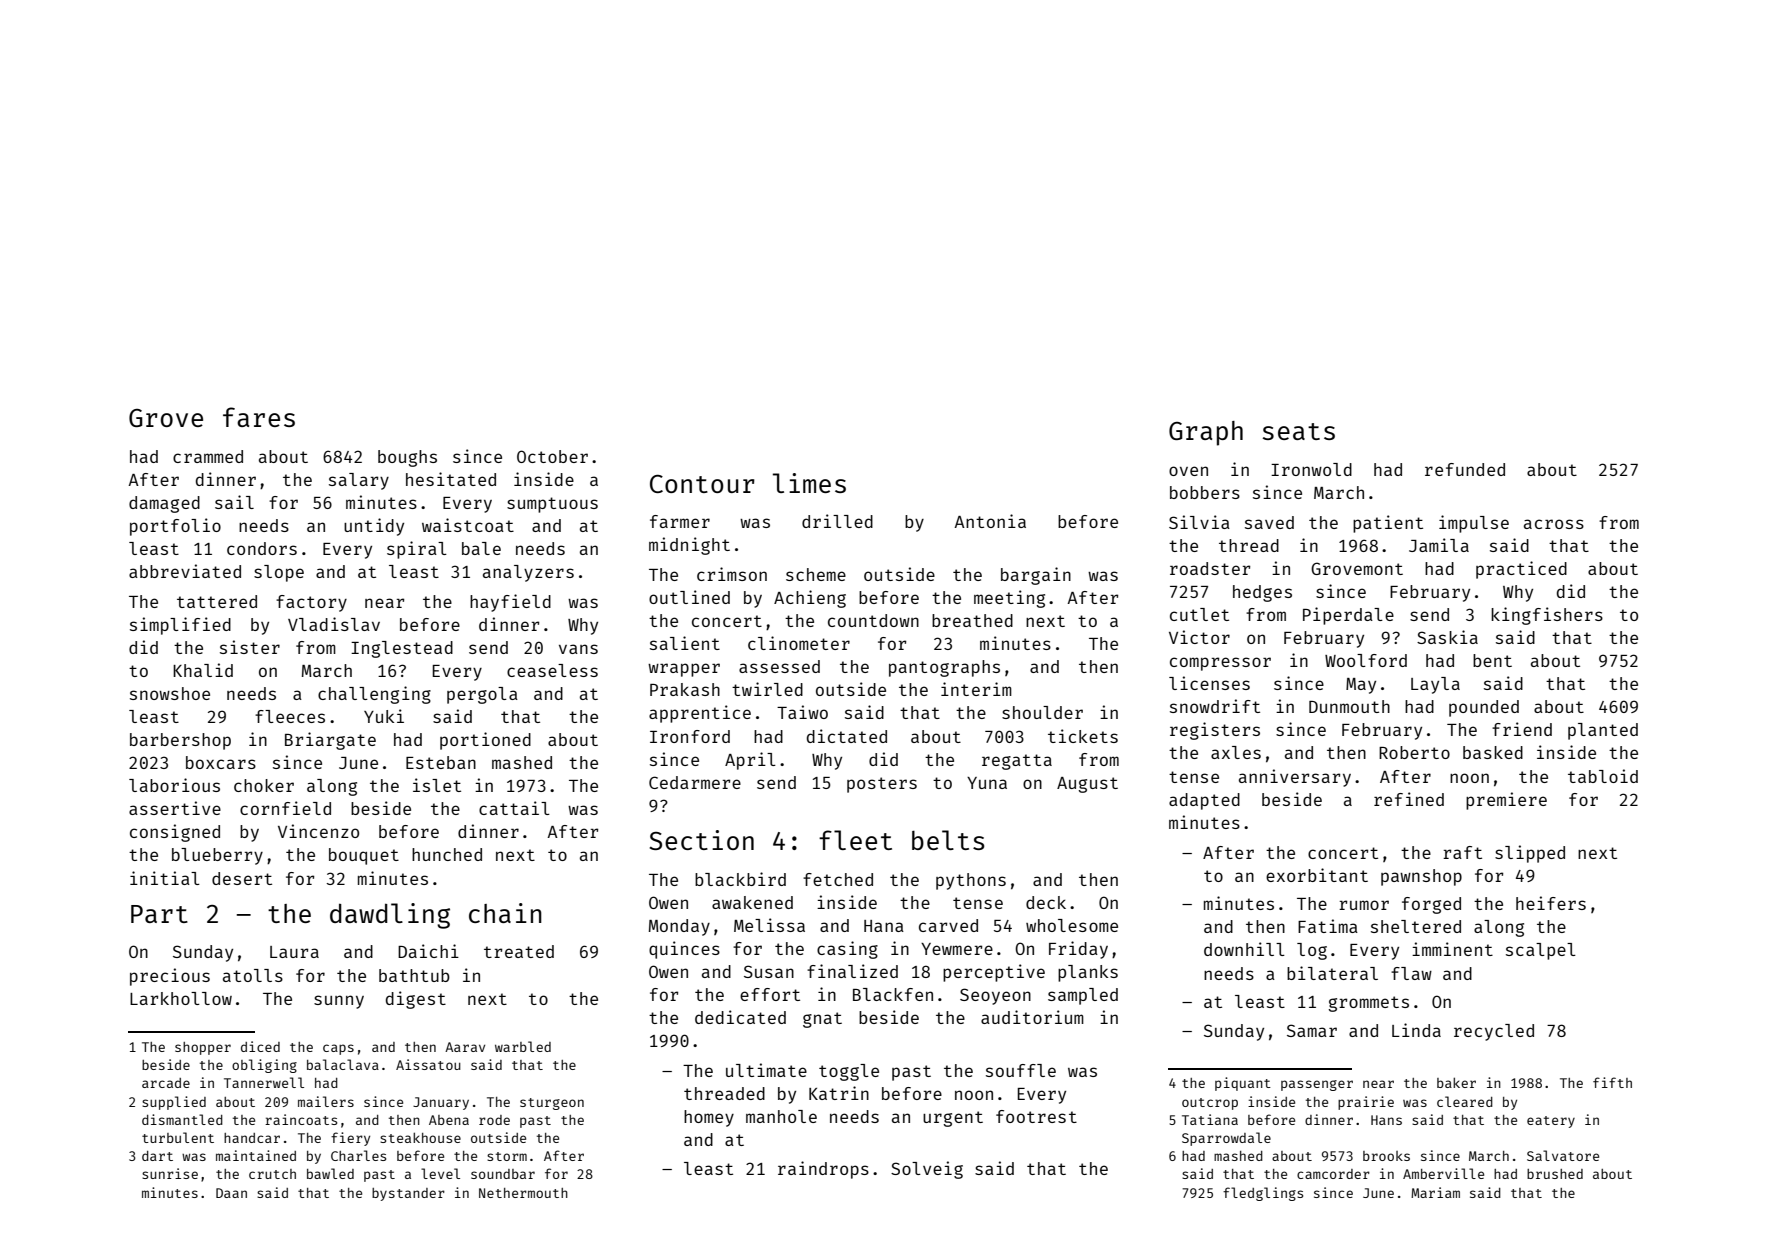 Image resolution: width=1768 pixels, height=1250 pixels. What do you see at coordinates (164, 504) in the screenshot?
I see `damaged` at bounding box center [164, 504].
